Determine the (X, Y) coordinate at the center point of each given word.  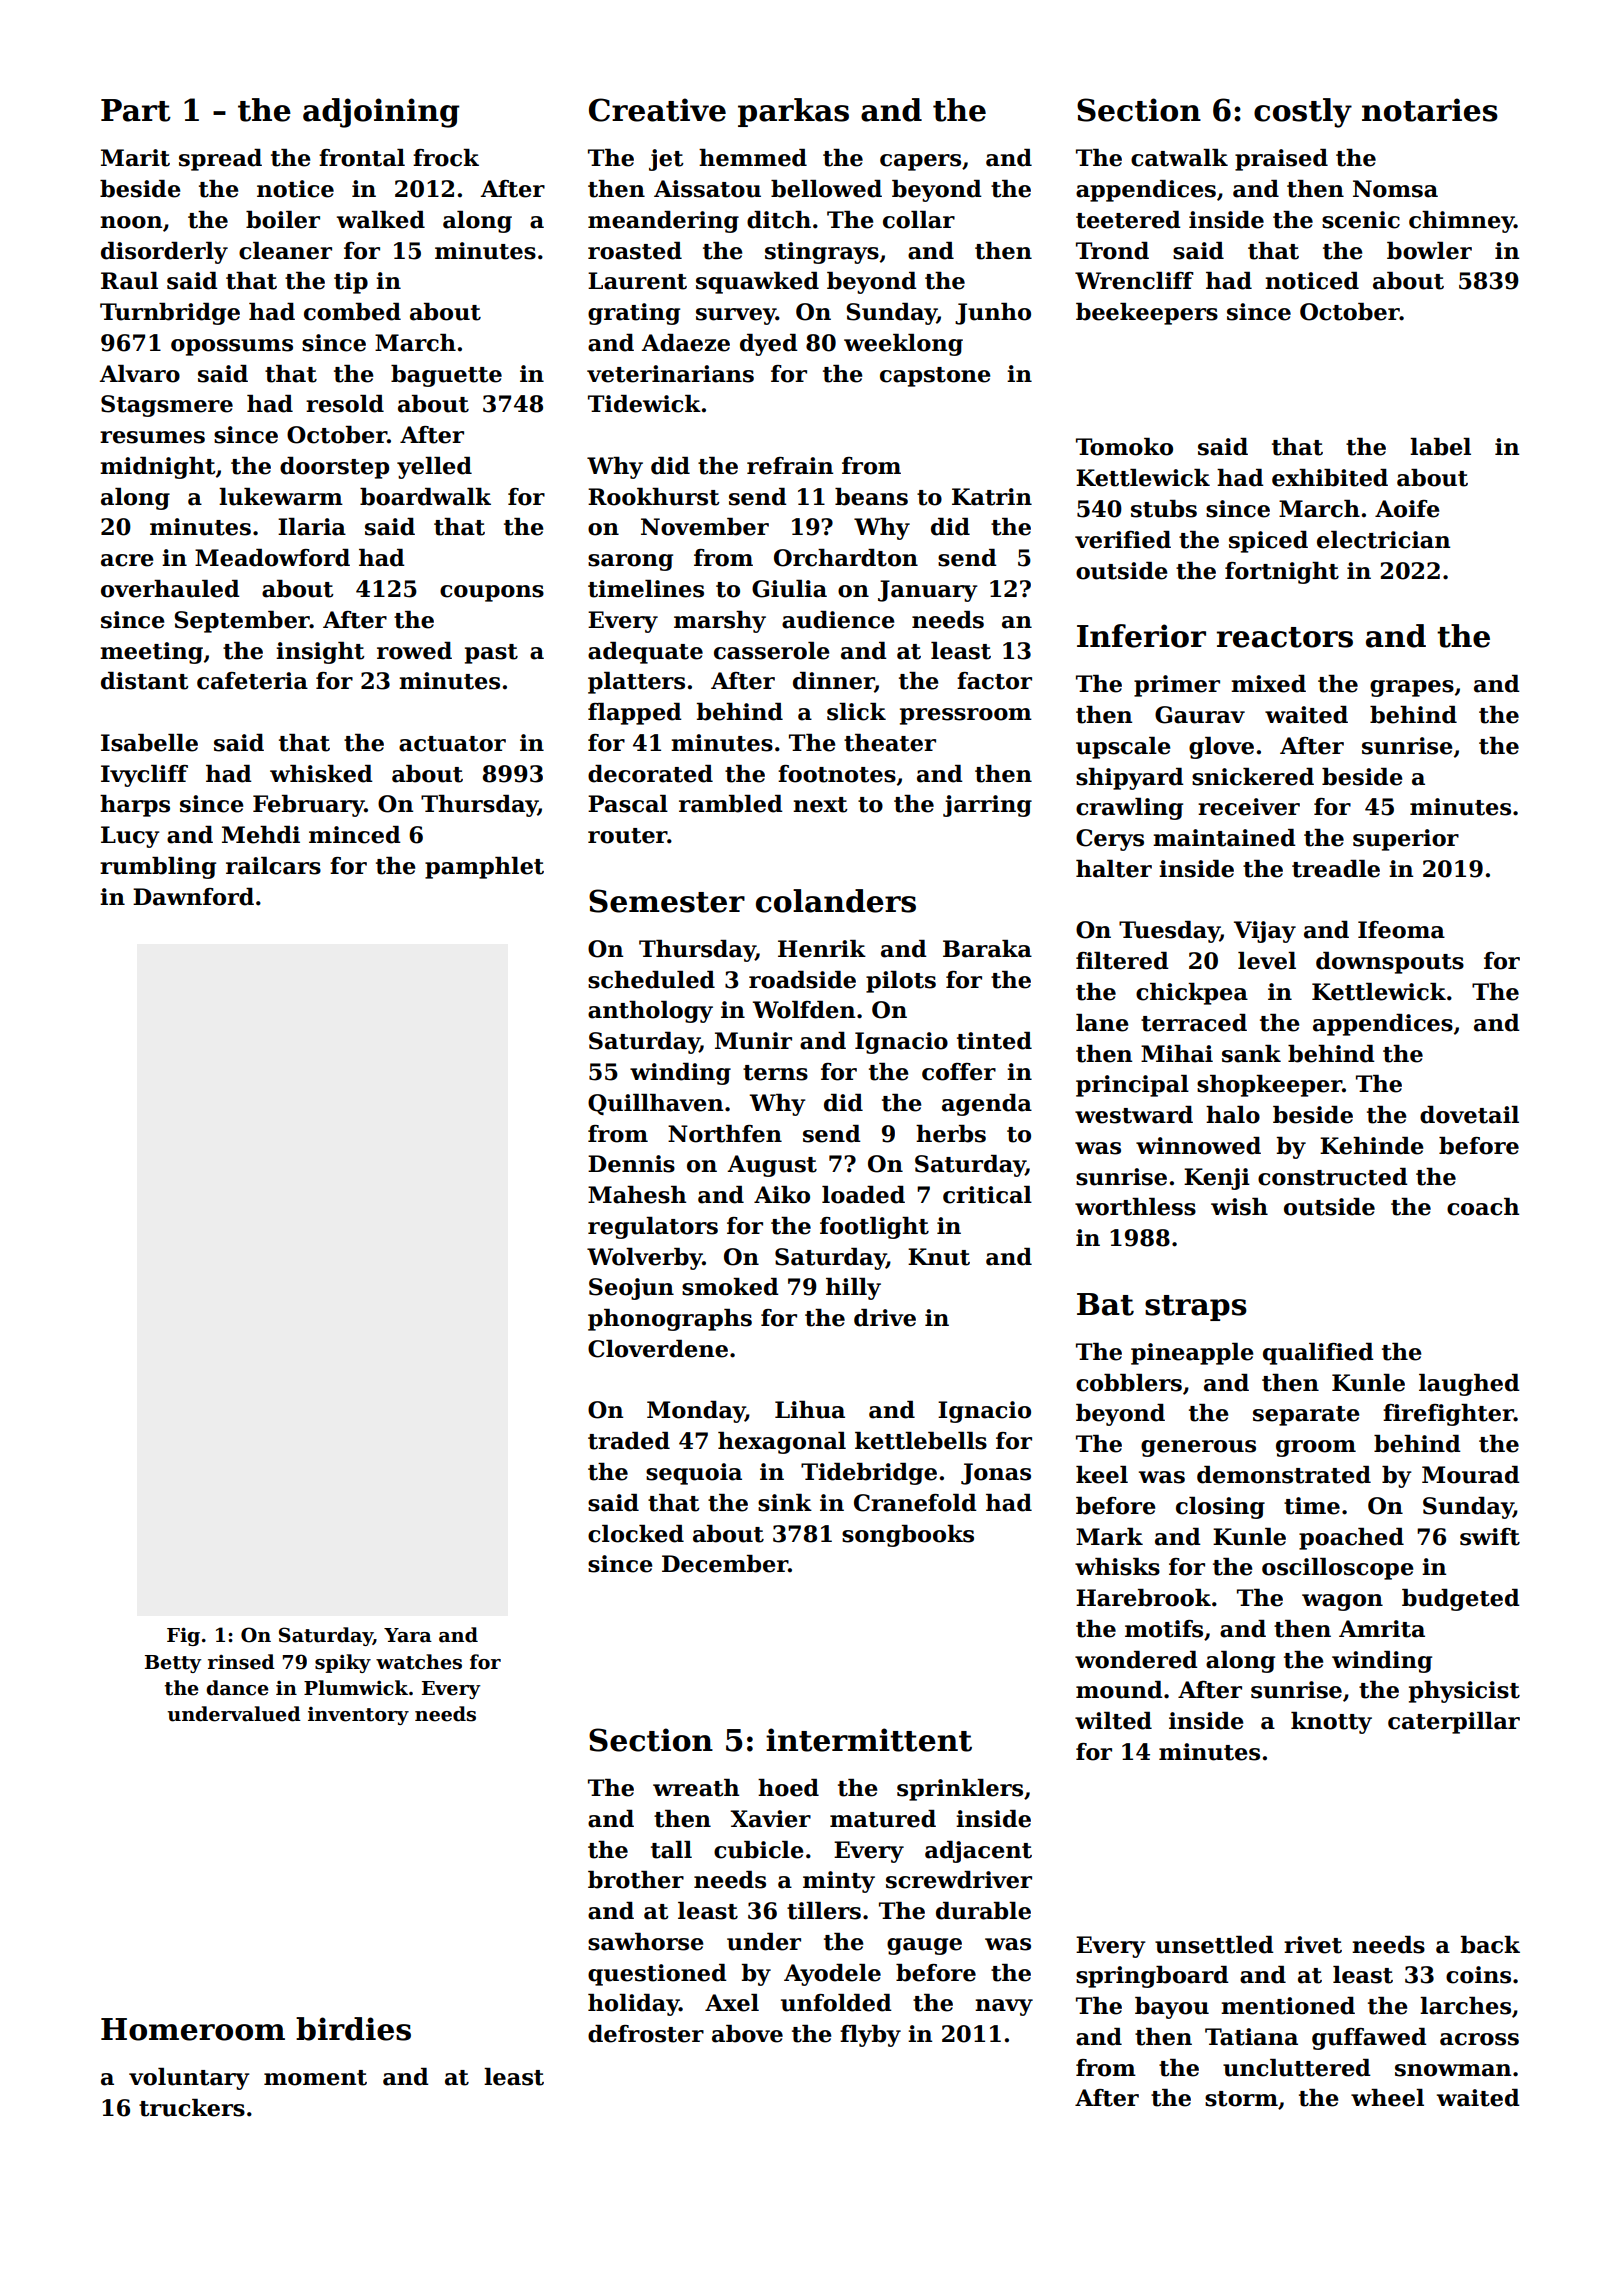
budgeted (1461, 1600)
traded (629, 1441)
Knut (939, 1257)
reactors (1285, 637)
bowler (1429, 251)
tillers (824, 1911)
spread (220, 160)
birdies (353, 2029)
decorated (650, 774)
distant (145, 681)
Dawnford (193, 897)
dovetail (1469, 1115)
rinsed (241, 1662)
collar (919, 220)
